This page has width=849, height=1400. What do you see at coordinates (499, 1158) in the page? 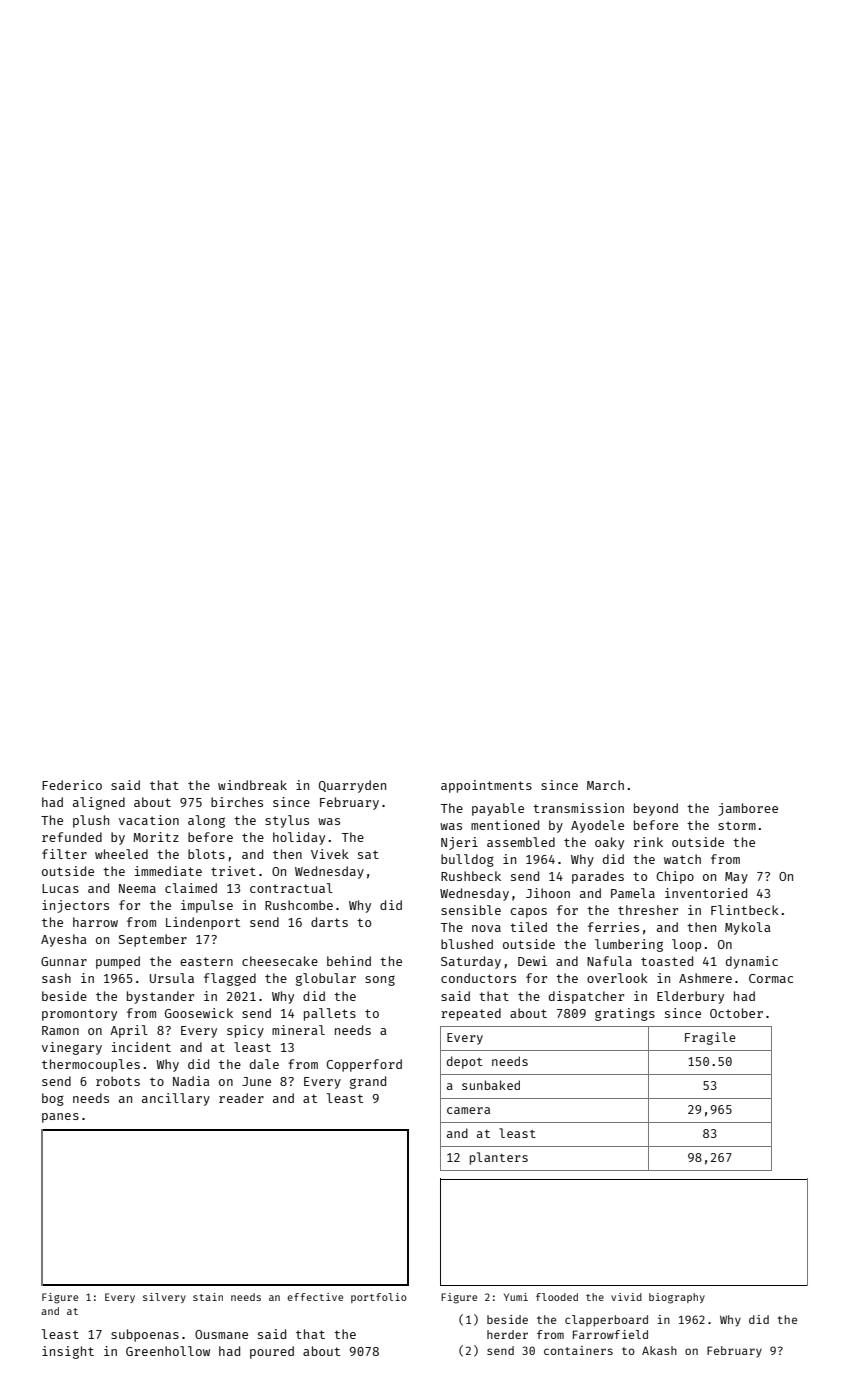
I see `planters` at bounding box center [499, 1158].
